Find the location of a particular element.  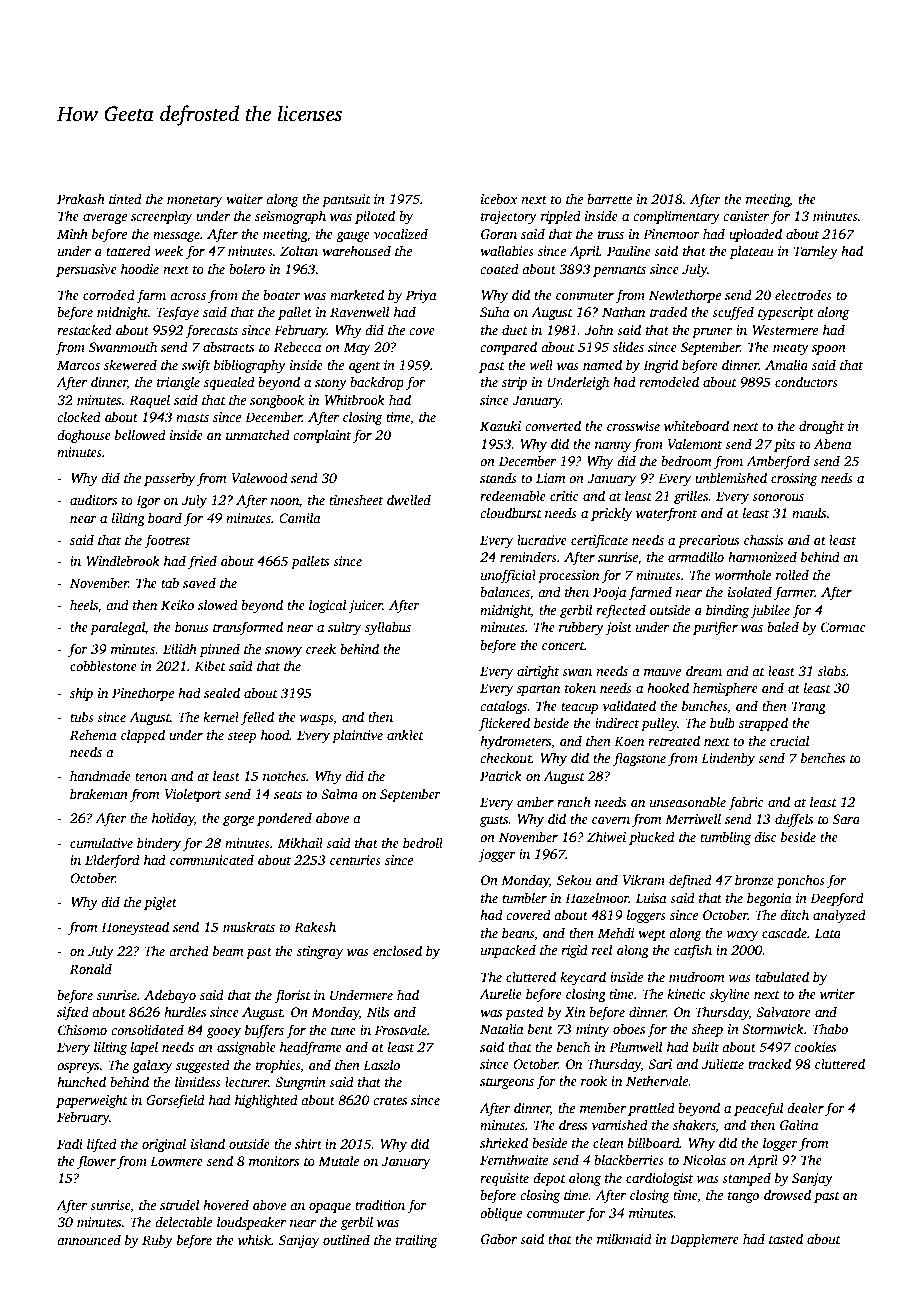

monetary is located at coordinates (194, 201).
